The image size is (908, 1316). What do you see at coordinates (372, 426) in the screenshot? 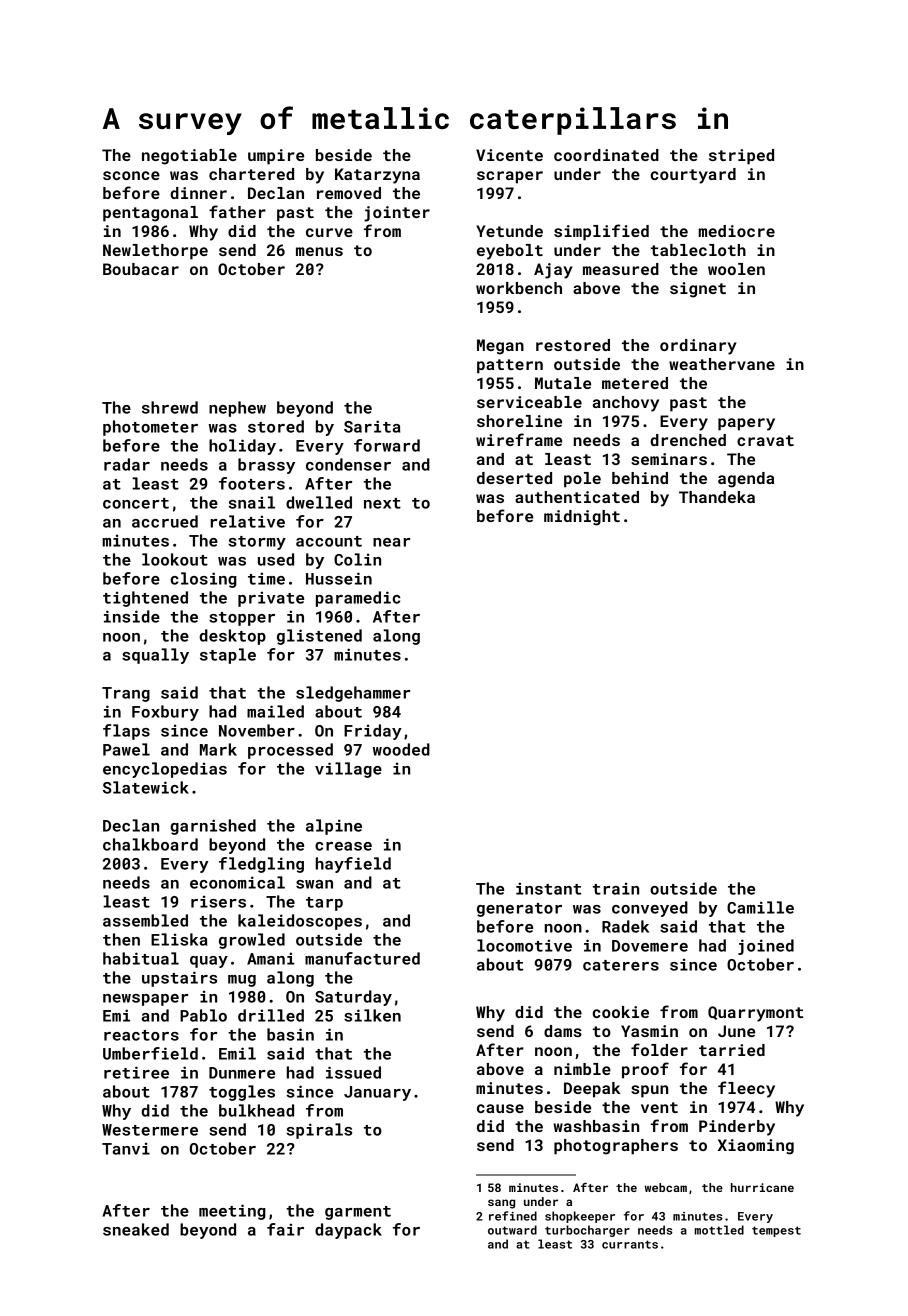
I see `Sarita` at bounding box center [372, 426].
